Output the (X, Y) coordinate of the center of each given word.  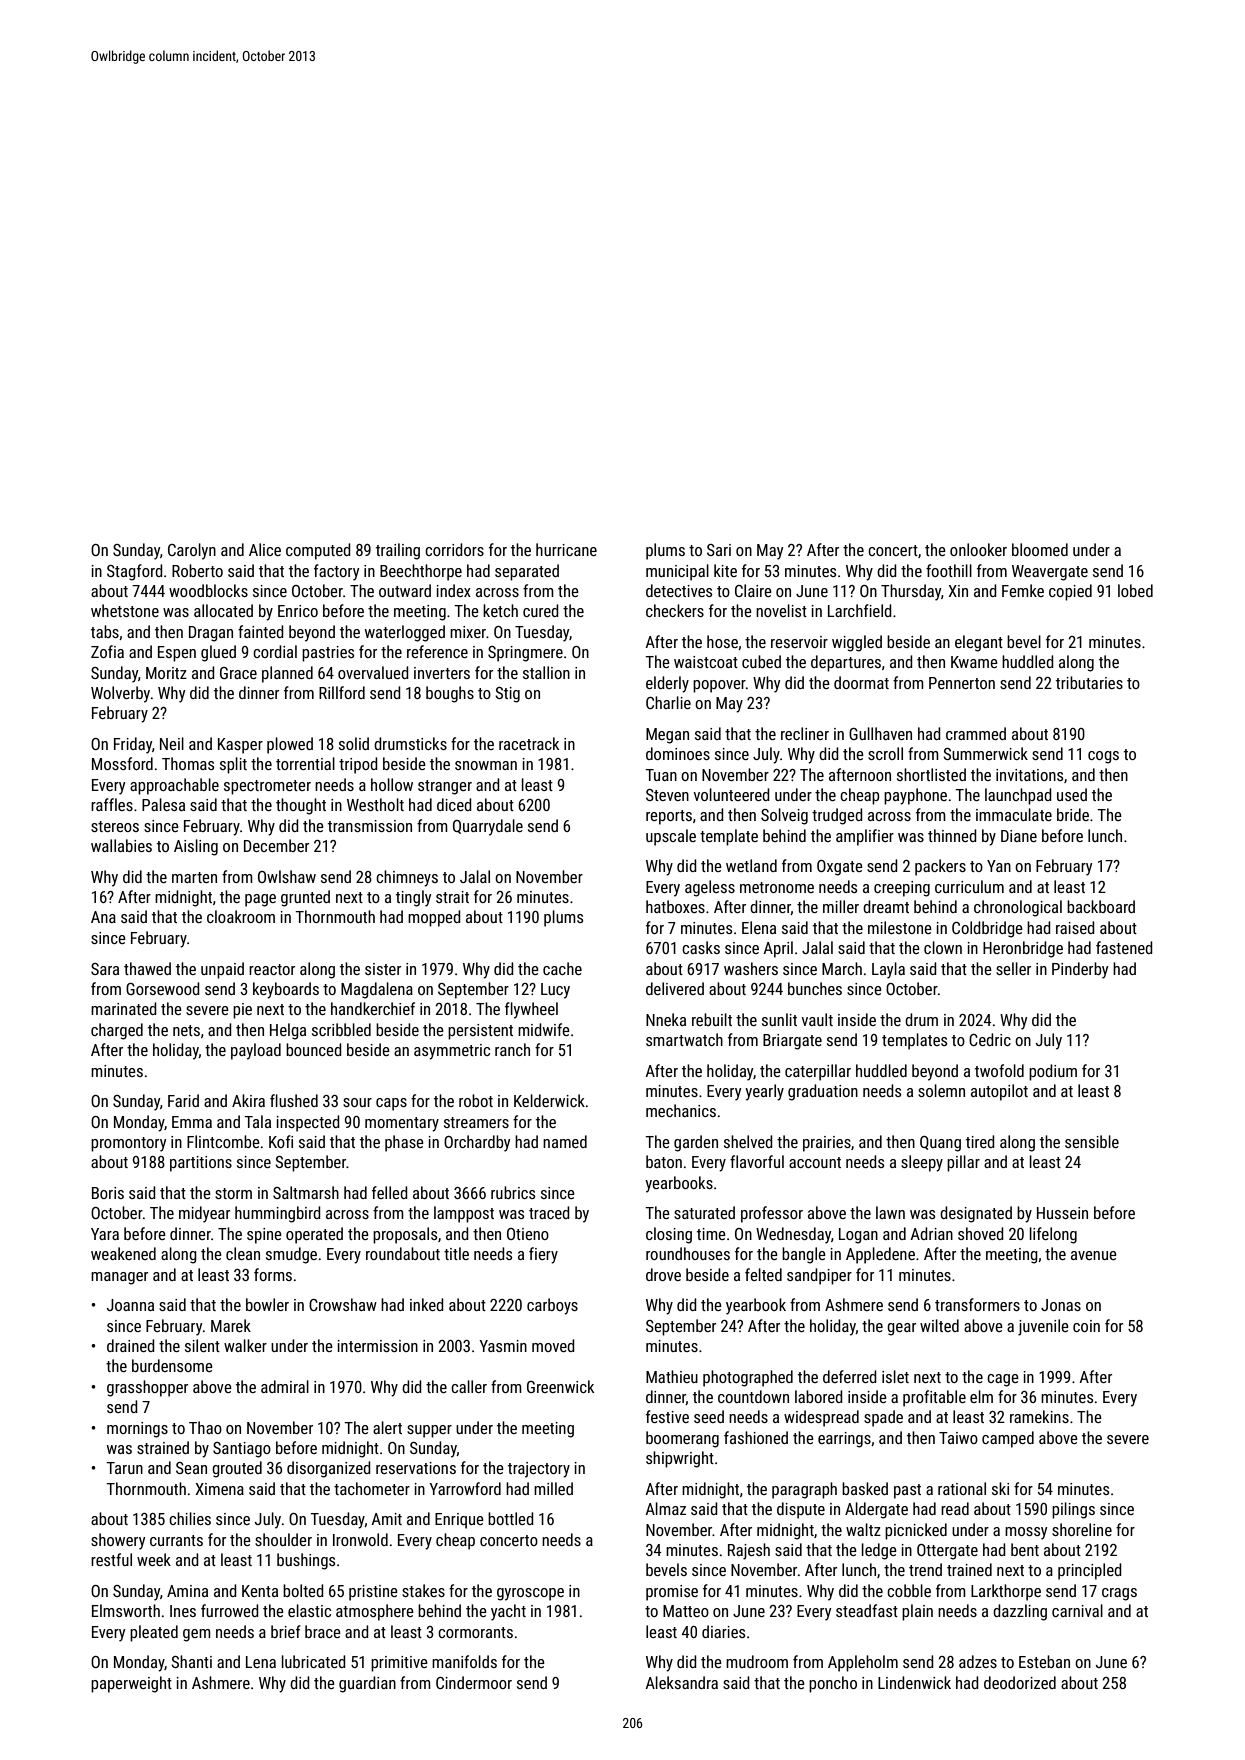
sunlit (779, 1019)
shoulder (283, 1539)
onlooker (978, 549)
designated (976, 1214)
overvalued (373, 672)
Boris (108, 1193)
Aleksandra (681, 1682)
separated (527, 572)
